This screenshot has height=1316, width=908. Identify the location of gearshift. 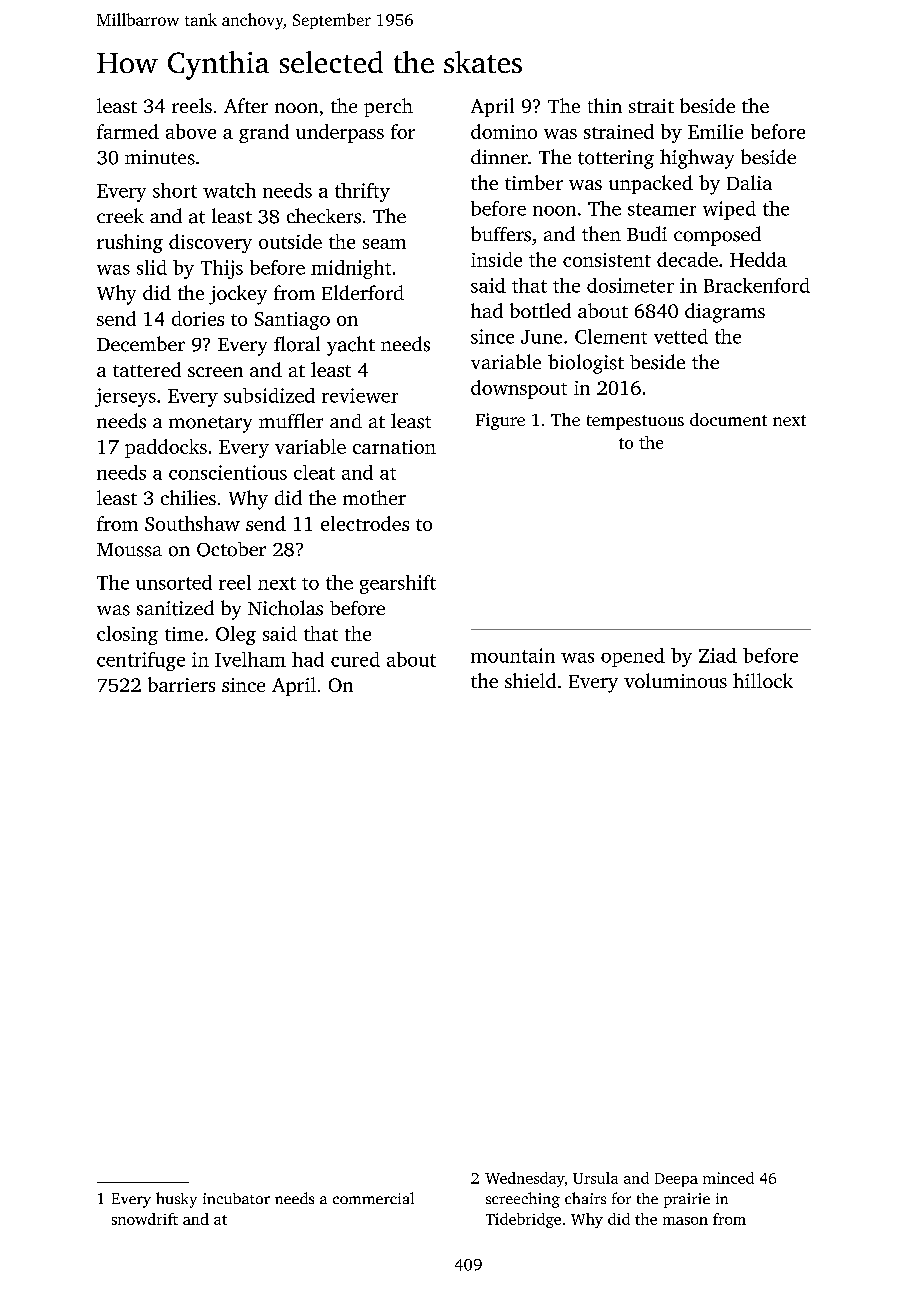
(398, 584).
